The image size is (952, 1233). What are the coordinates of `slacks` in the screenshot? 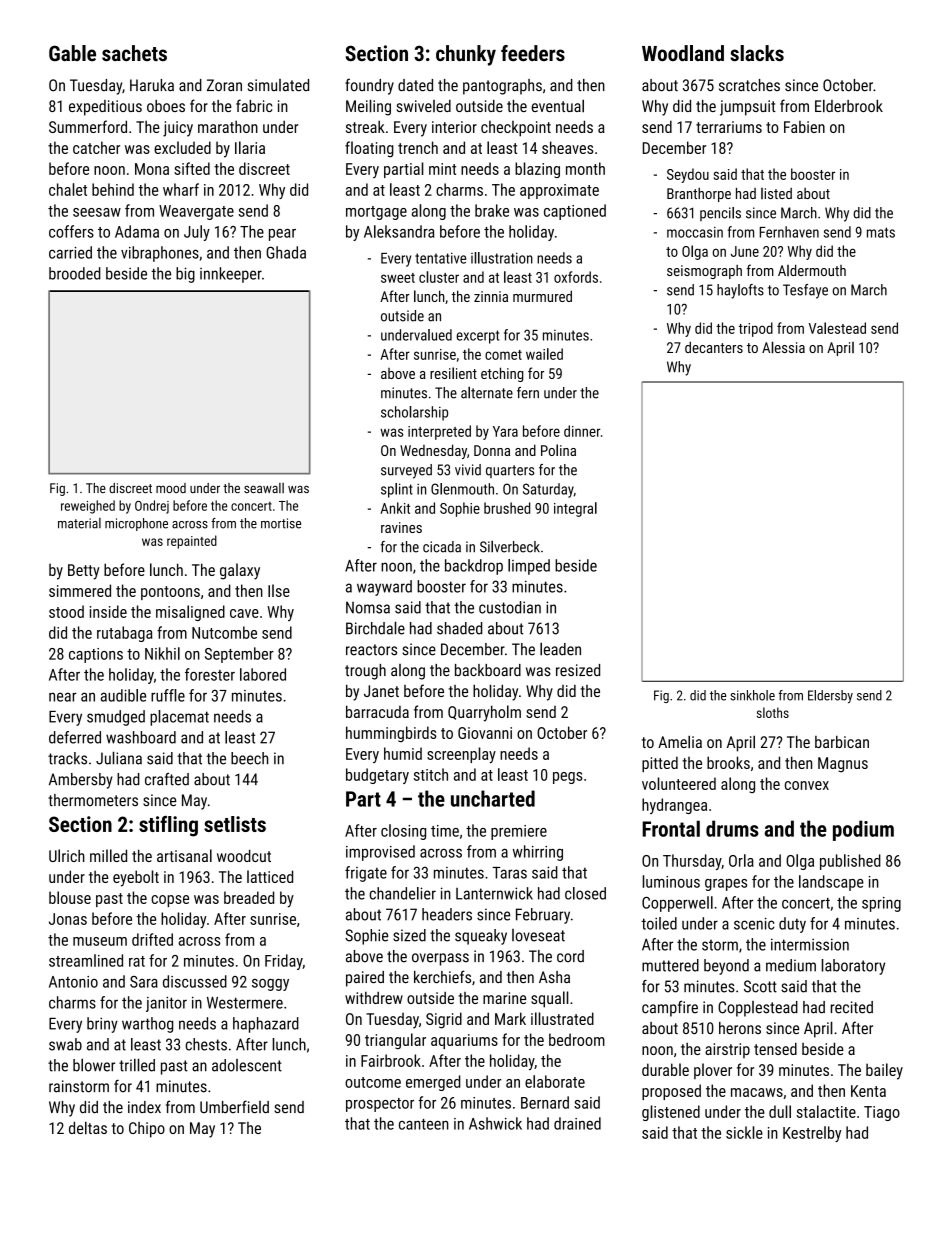 It's located at (757, 53).
